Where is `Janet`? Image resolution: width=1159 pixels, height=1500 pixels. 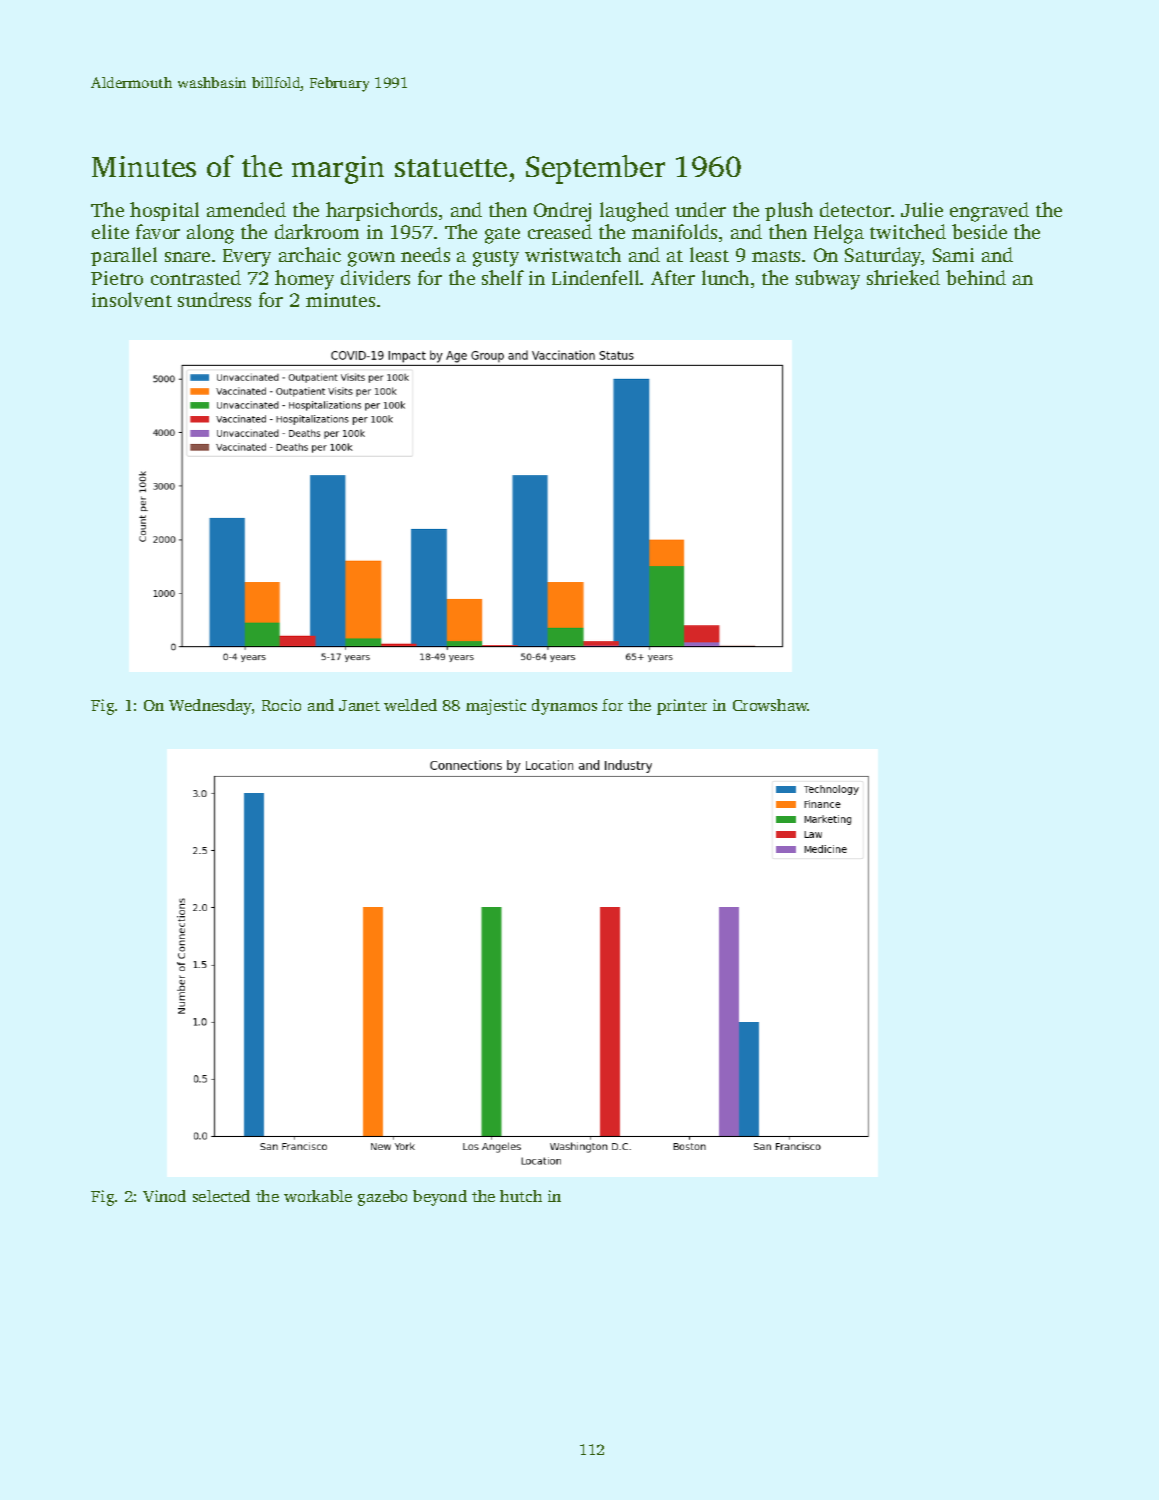
Janet is located at coordinates (359, 705).
